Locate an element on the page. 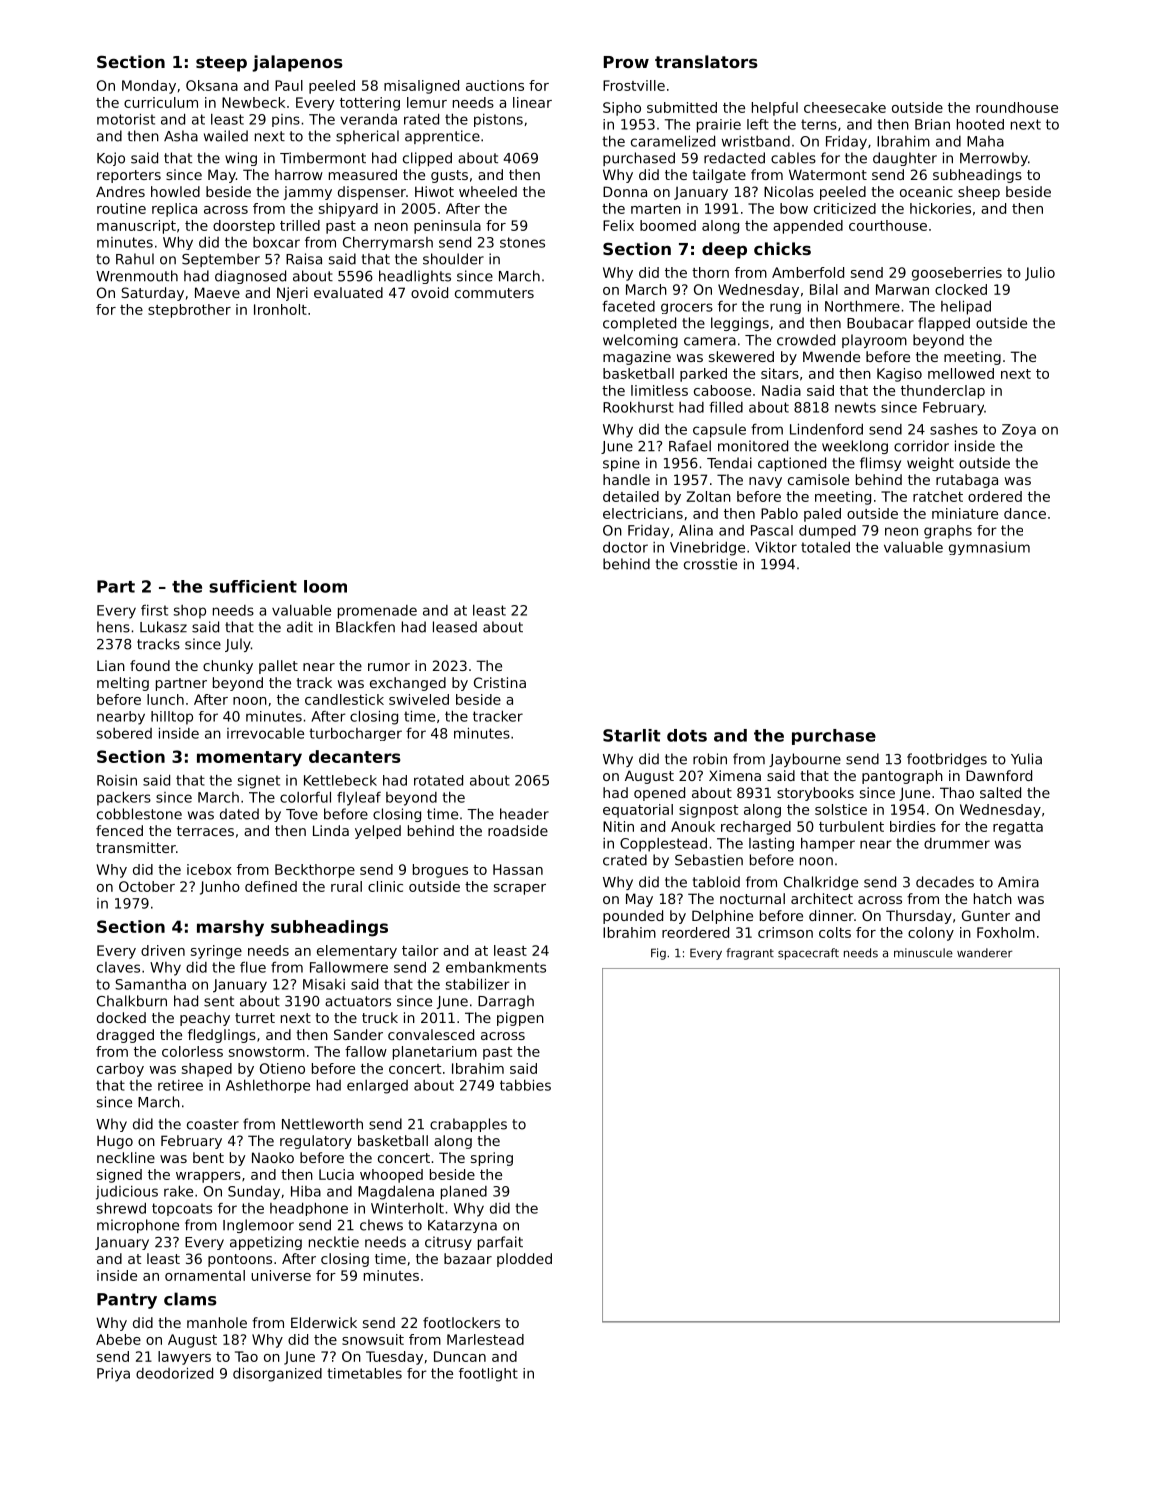  roundhouse is located at coordinates (1017, 107).
